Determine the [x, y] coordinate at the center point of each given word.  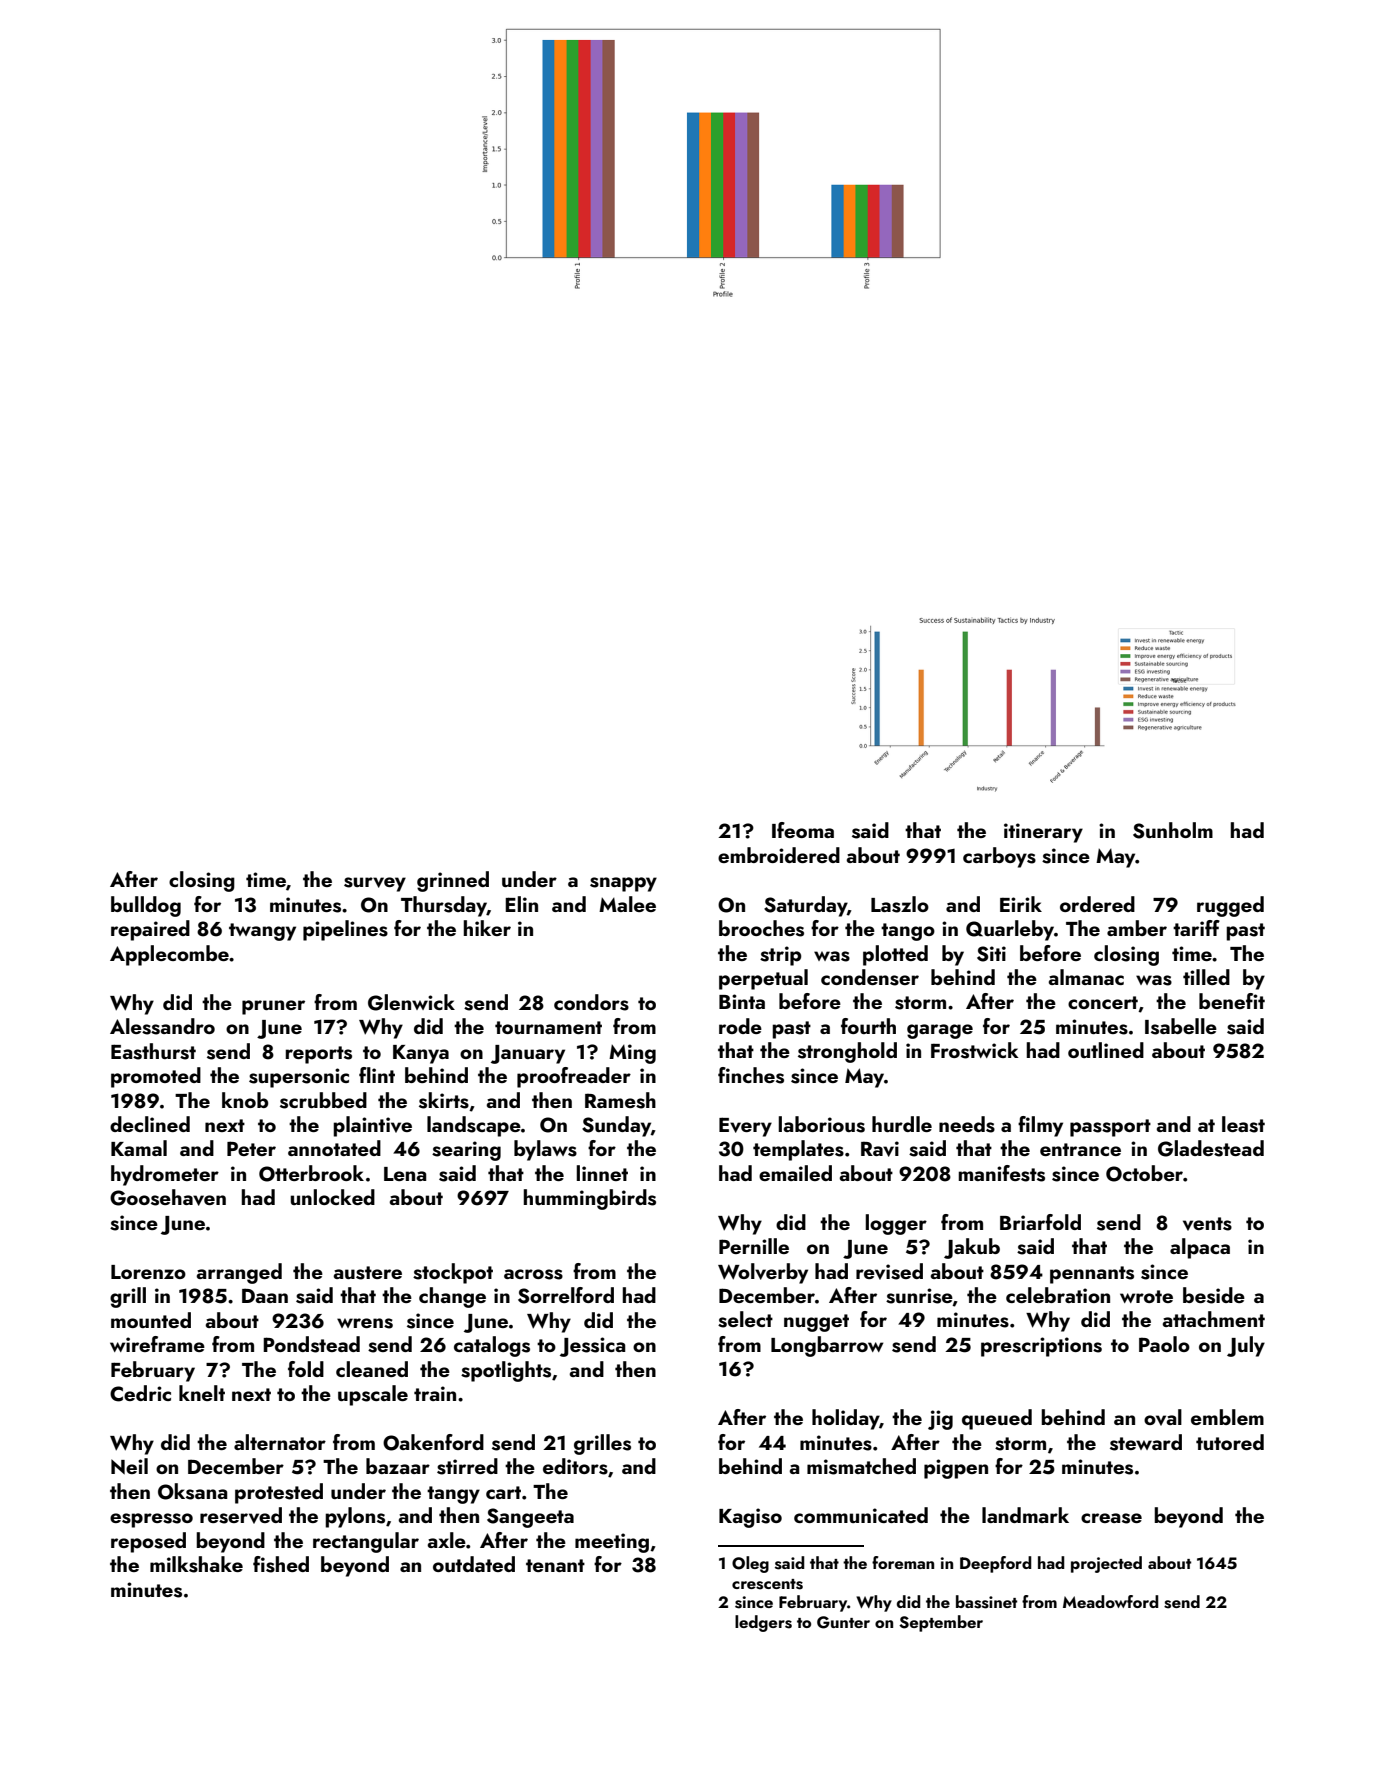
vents [1207, 1224]
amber [1137, 928]
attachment [1213, 1319]
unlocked [333, 1197]
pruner [273, 1007]
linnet [602, 1173]
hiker [487, 928]
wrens [365, 1323]
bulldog [146, 906]
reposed [148, 1542]
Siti [991, 954]
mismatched [861, 1466]
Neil [129, 1466]
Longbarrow [827, 1346]
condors [591, 1002]
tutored [1230, 1442]
